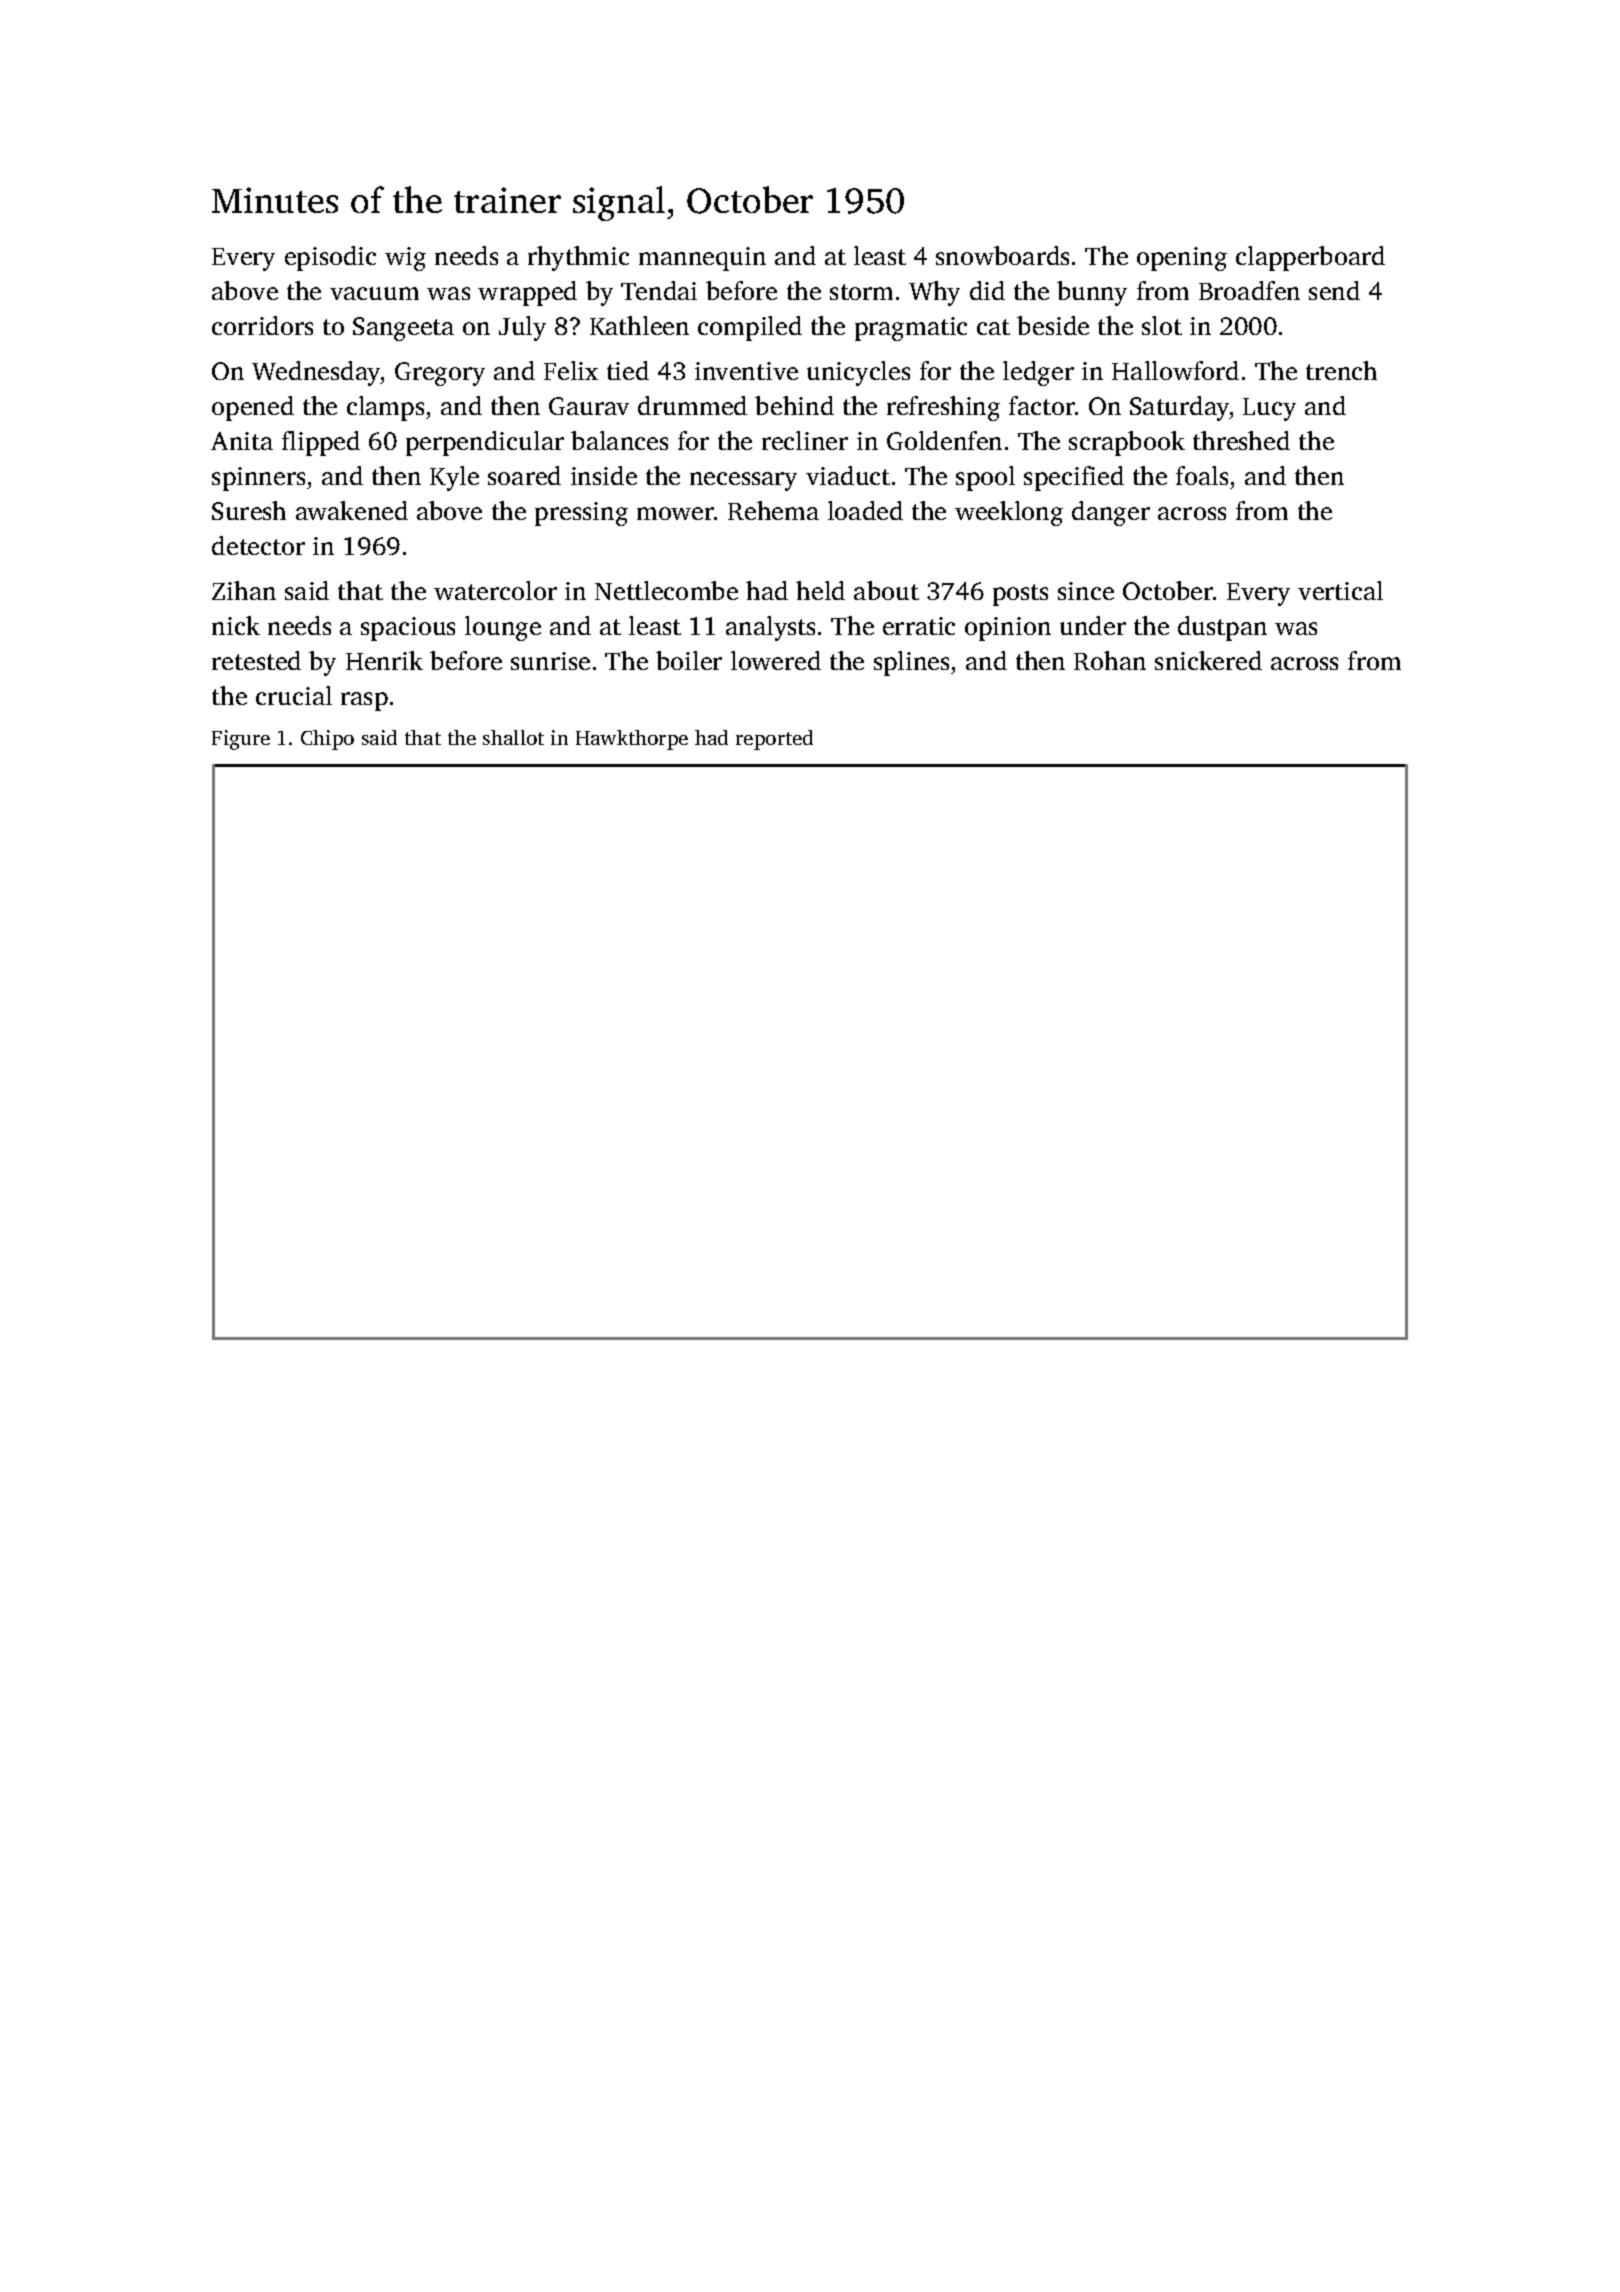  What do you see at coordinates (1182, 259) in the screenshot?
I see `opening` at bounding box center [1182, 259].
